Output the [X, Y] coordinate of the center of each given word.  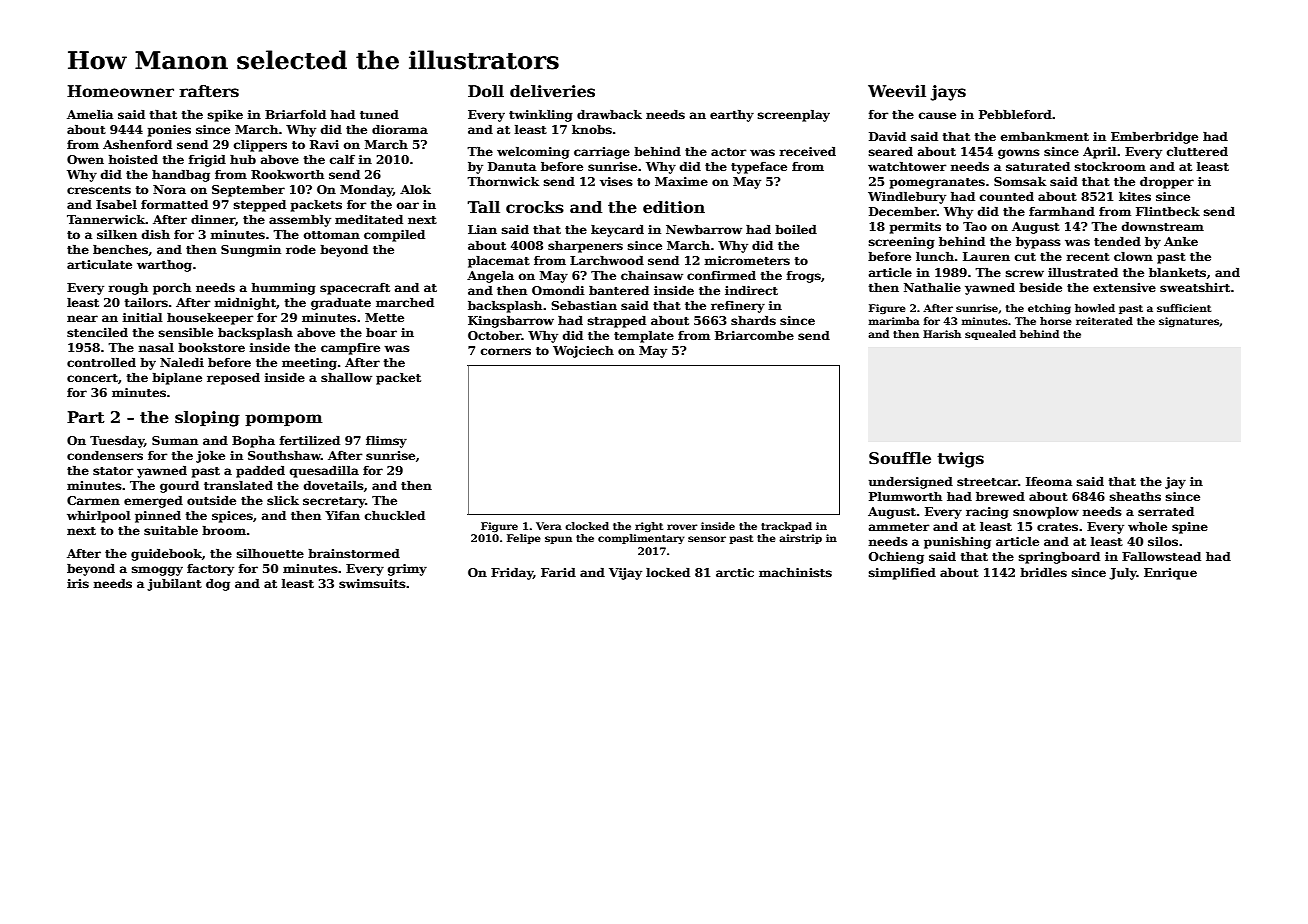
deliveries [552, 91]
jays [948, 93]
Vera [549, 526]
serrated [1166, 511]
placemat [499, 262]
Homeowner [120, 91]
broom [224, 530]
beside [1040, 287]
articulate [99, 264]
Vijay [625, 574]
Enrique [1170, 574]
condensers [105, 455]
